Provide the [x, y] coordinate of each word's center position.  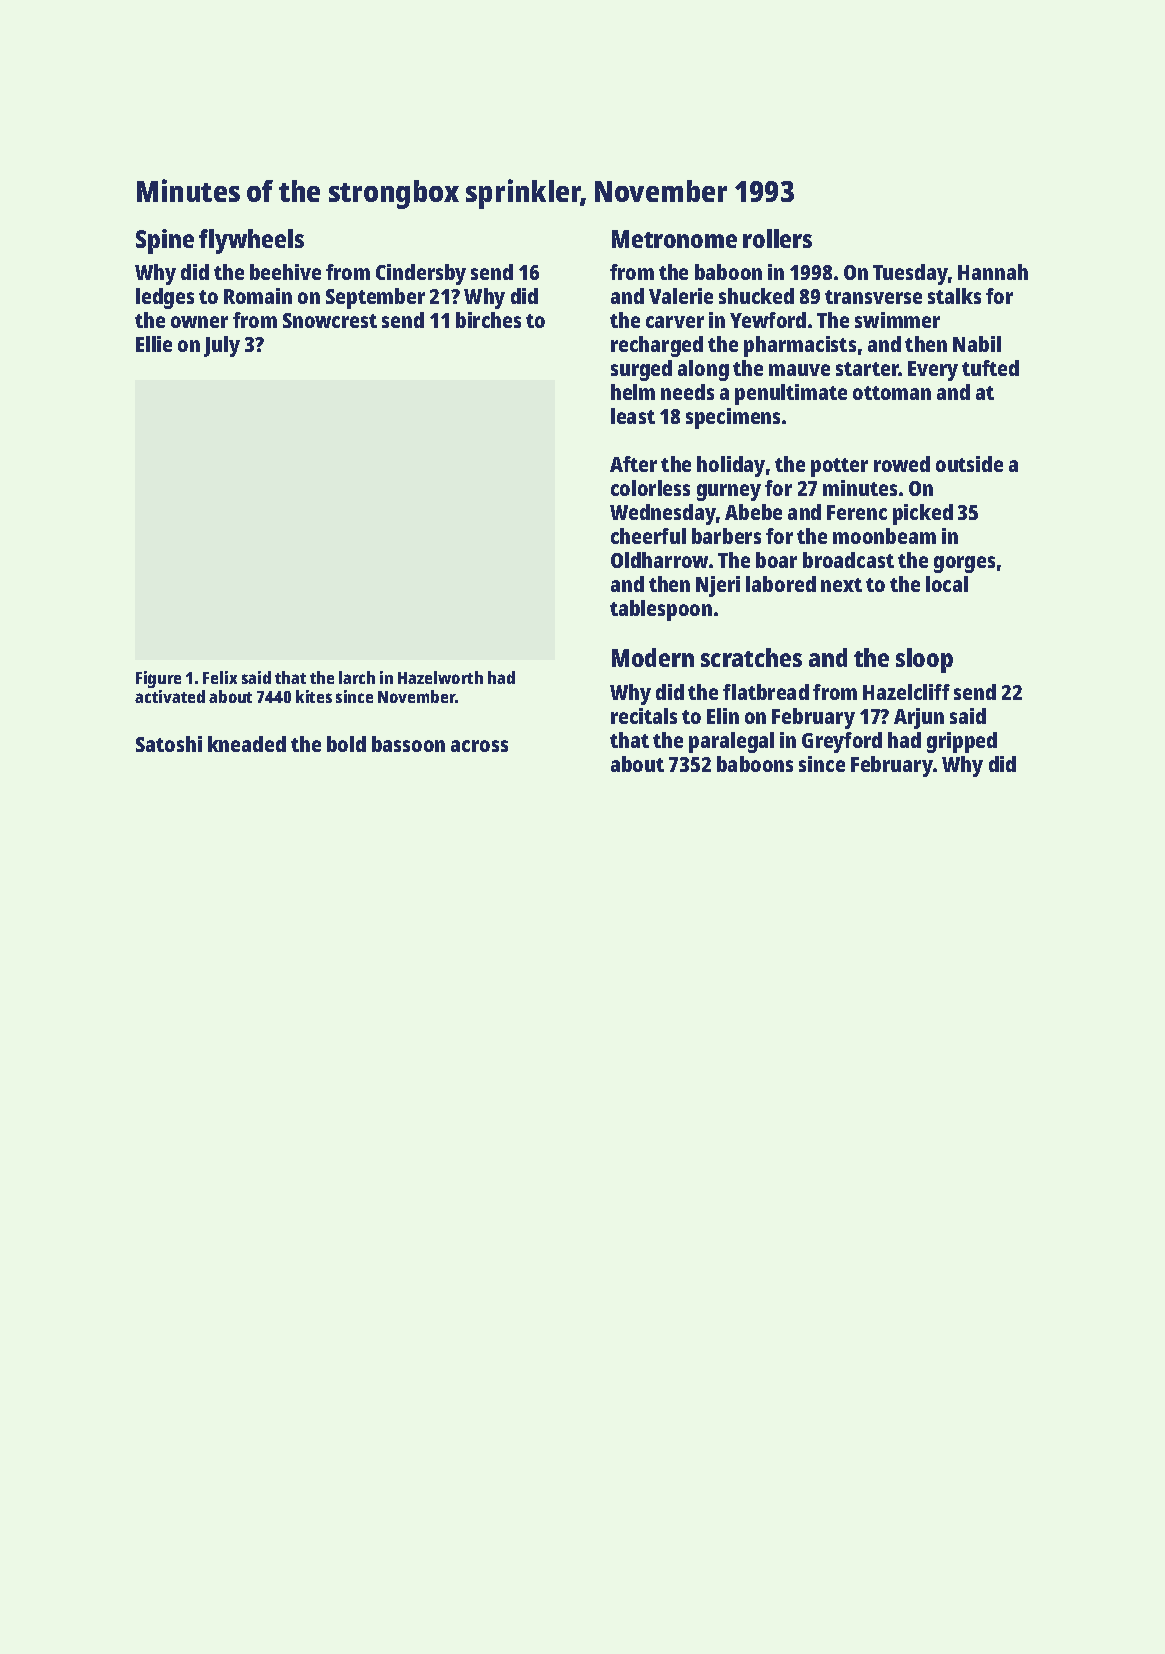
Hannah [993, 272]
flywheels [251, 241]
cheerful [648, 536]
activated [170, 696]
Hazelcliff [906, 692]
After [633, 464]
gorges [964, 564]
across [479, 746]
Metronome [674, 239]
